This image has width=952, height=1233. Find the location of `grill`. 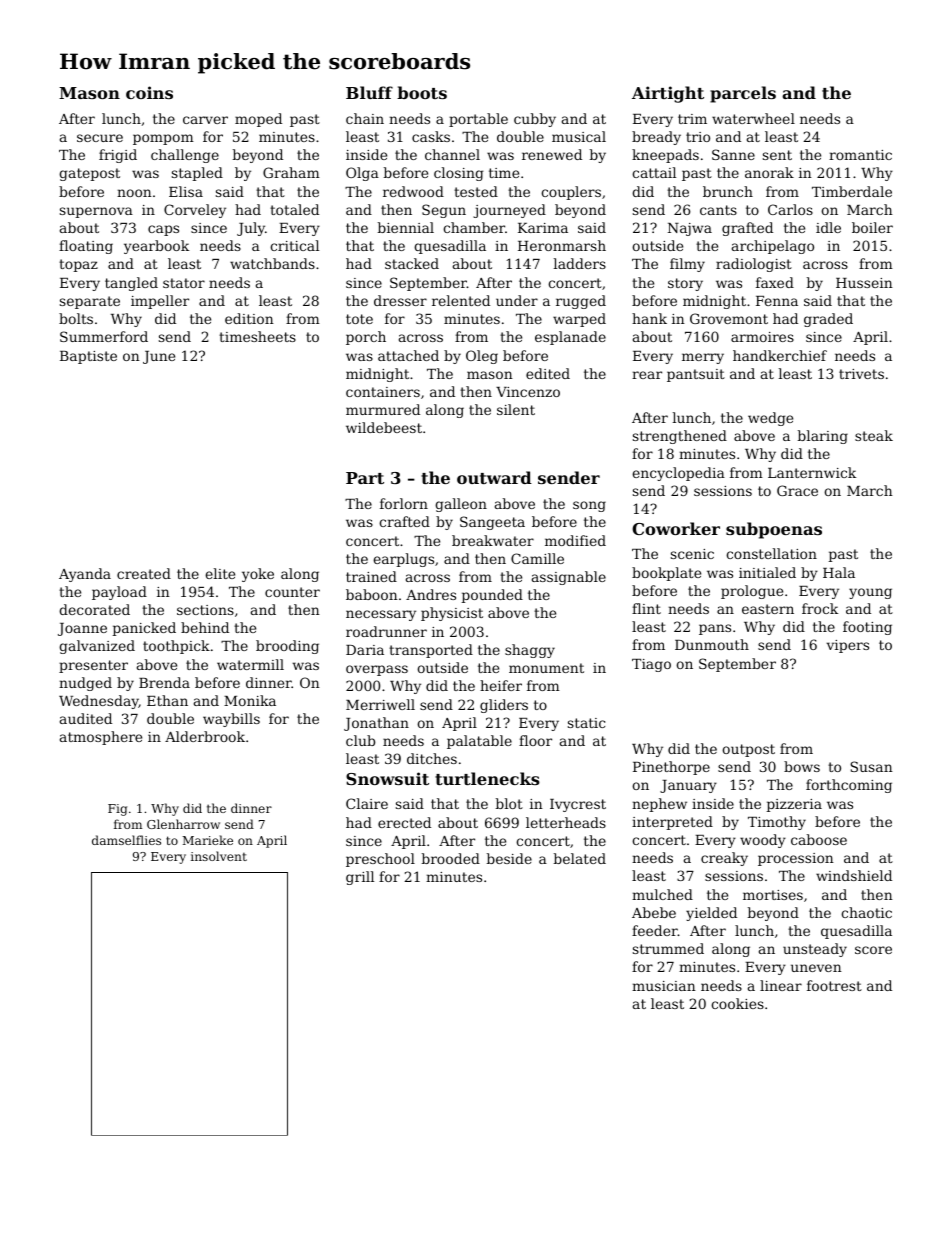

grill is located at coordinates (360, 878).
